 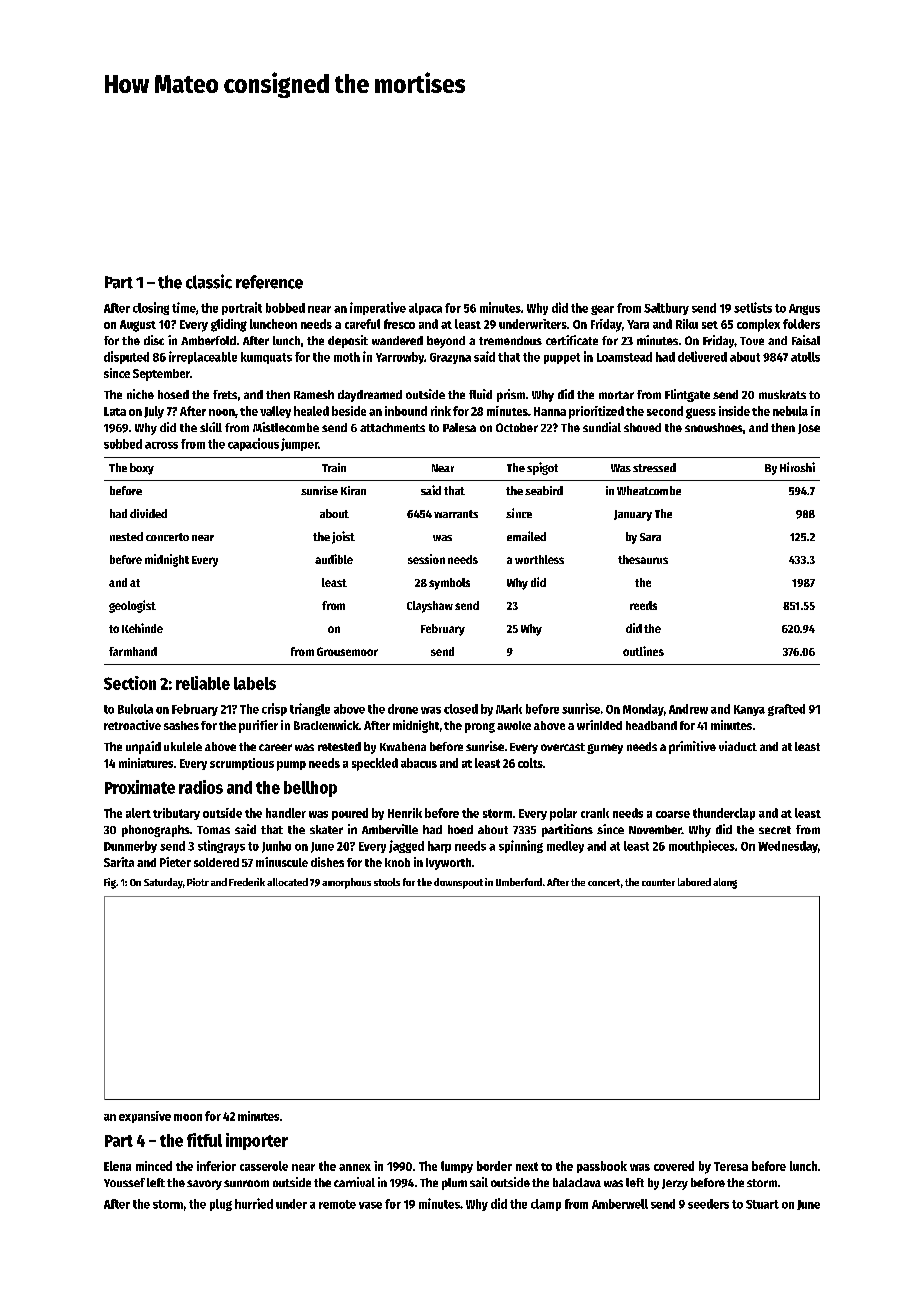 I want to click on Andrew, so click(x=688, y=709).
